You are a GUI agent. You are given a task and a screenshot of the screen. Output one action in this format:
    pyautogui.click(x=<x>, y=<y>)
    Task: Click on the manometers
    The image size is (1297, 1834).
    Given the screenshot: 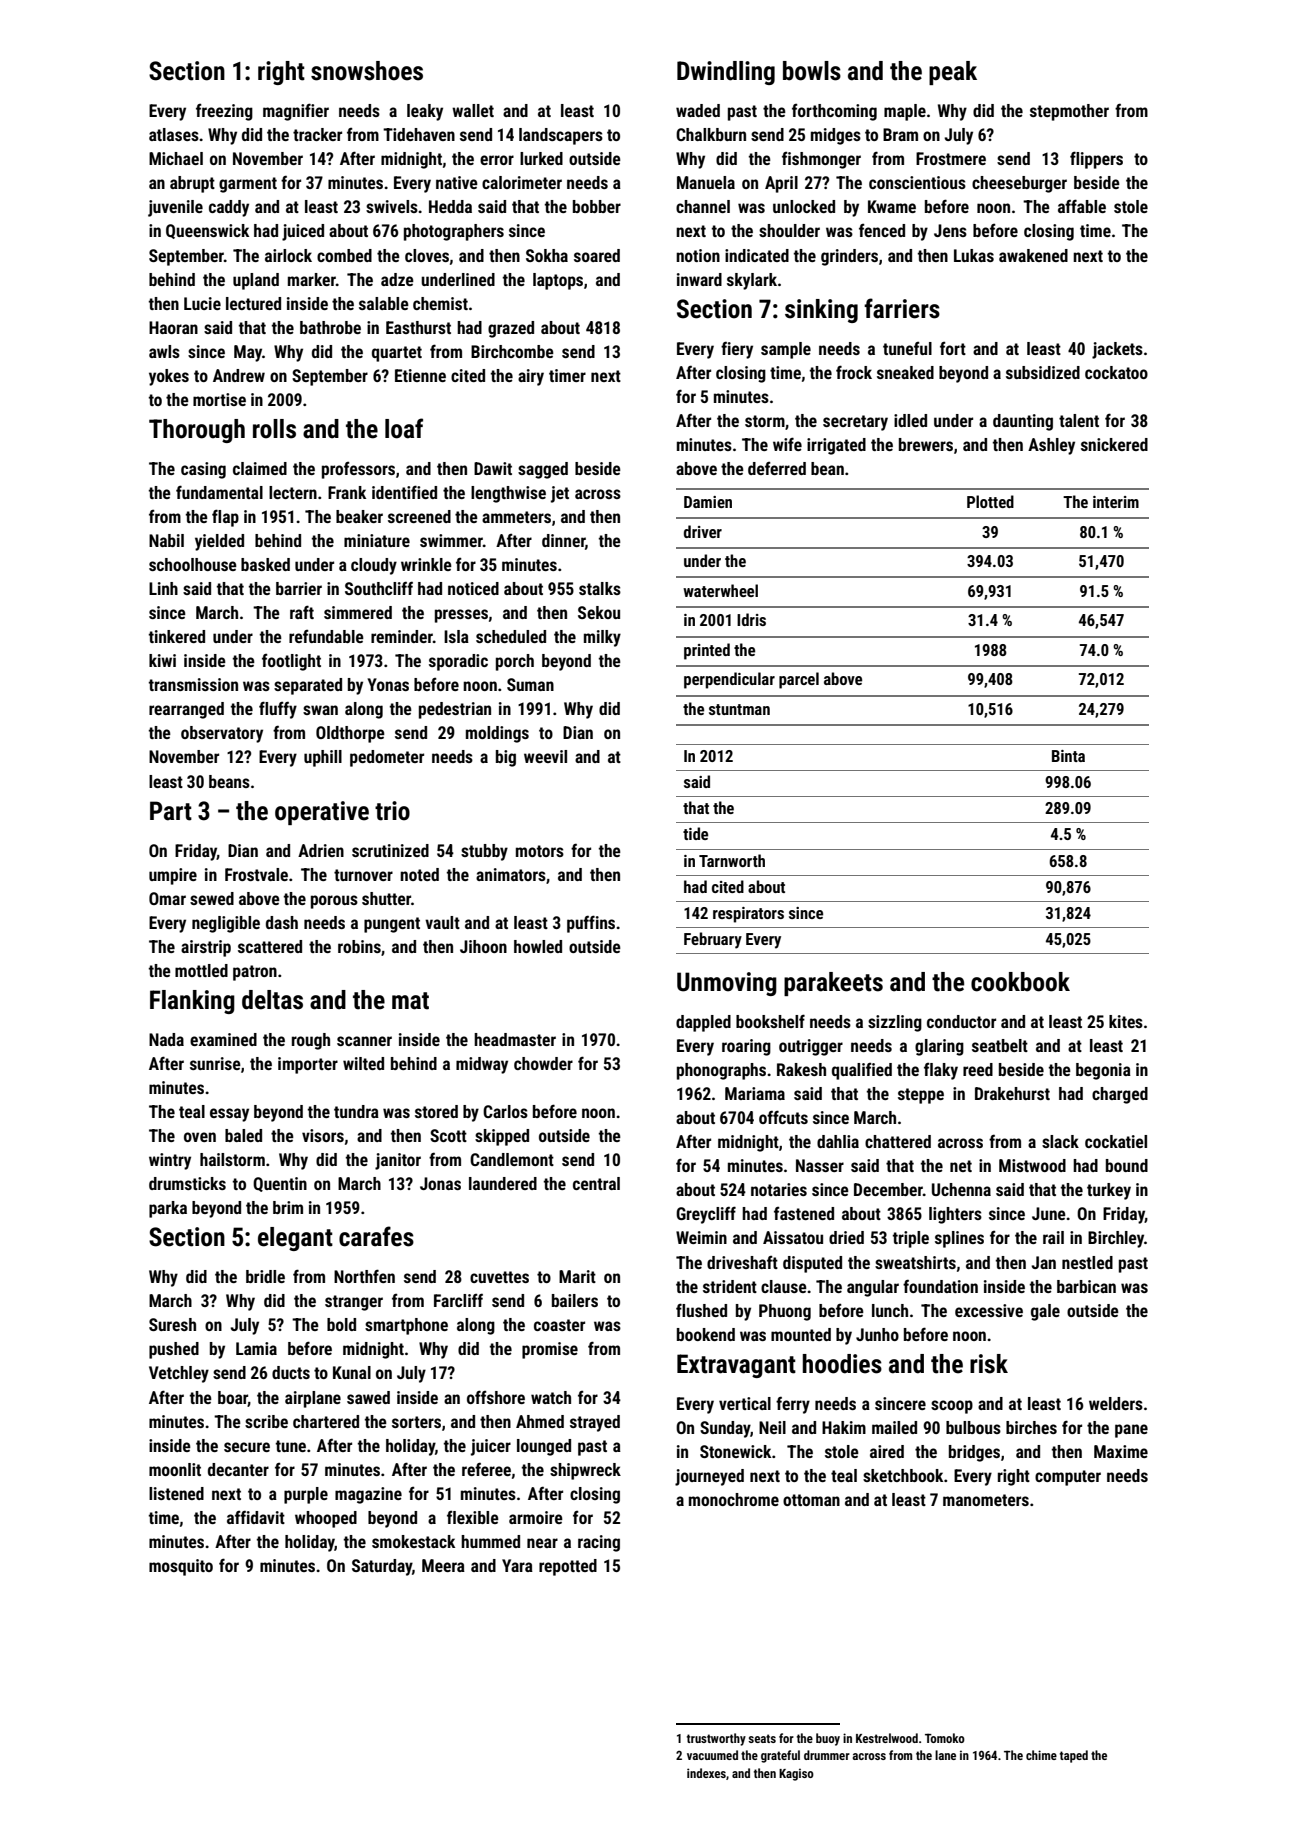 What is the action you would take?
    pyautogui.click(x=986, y=1500)
